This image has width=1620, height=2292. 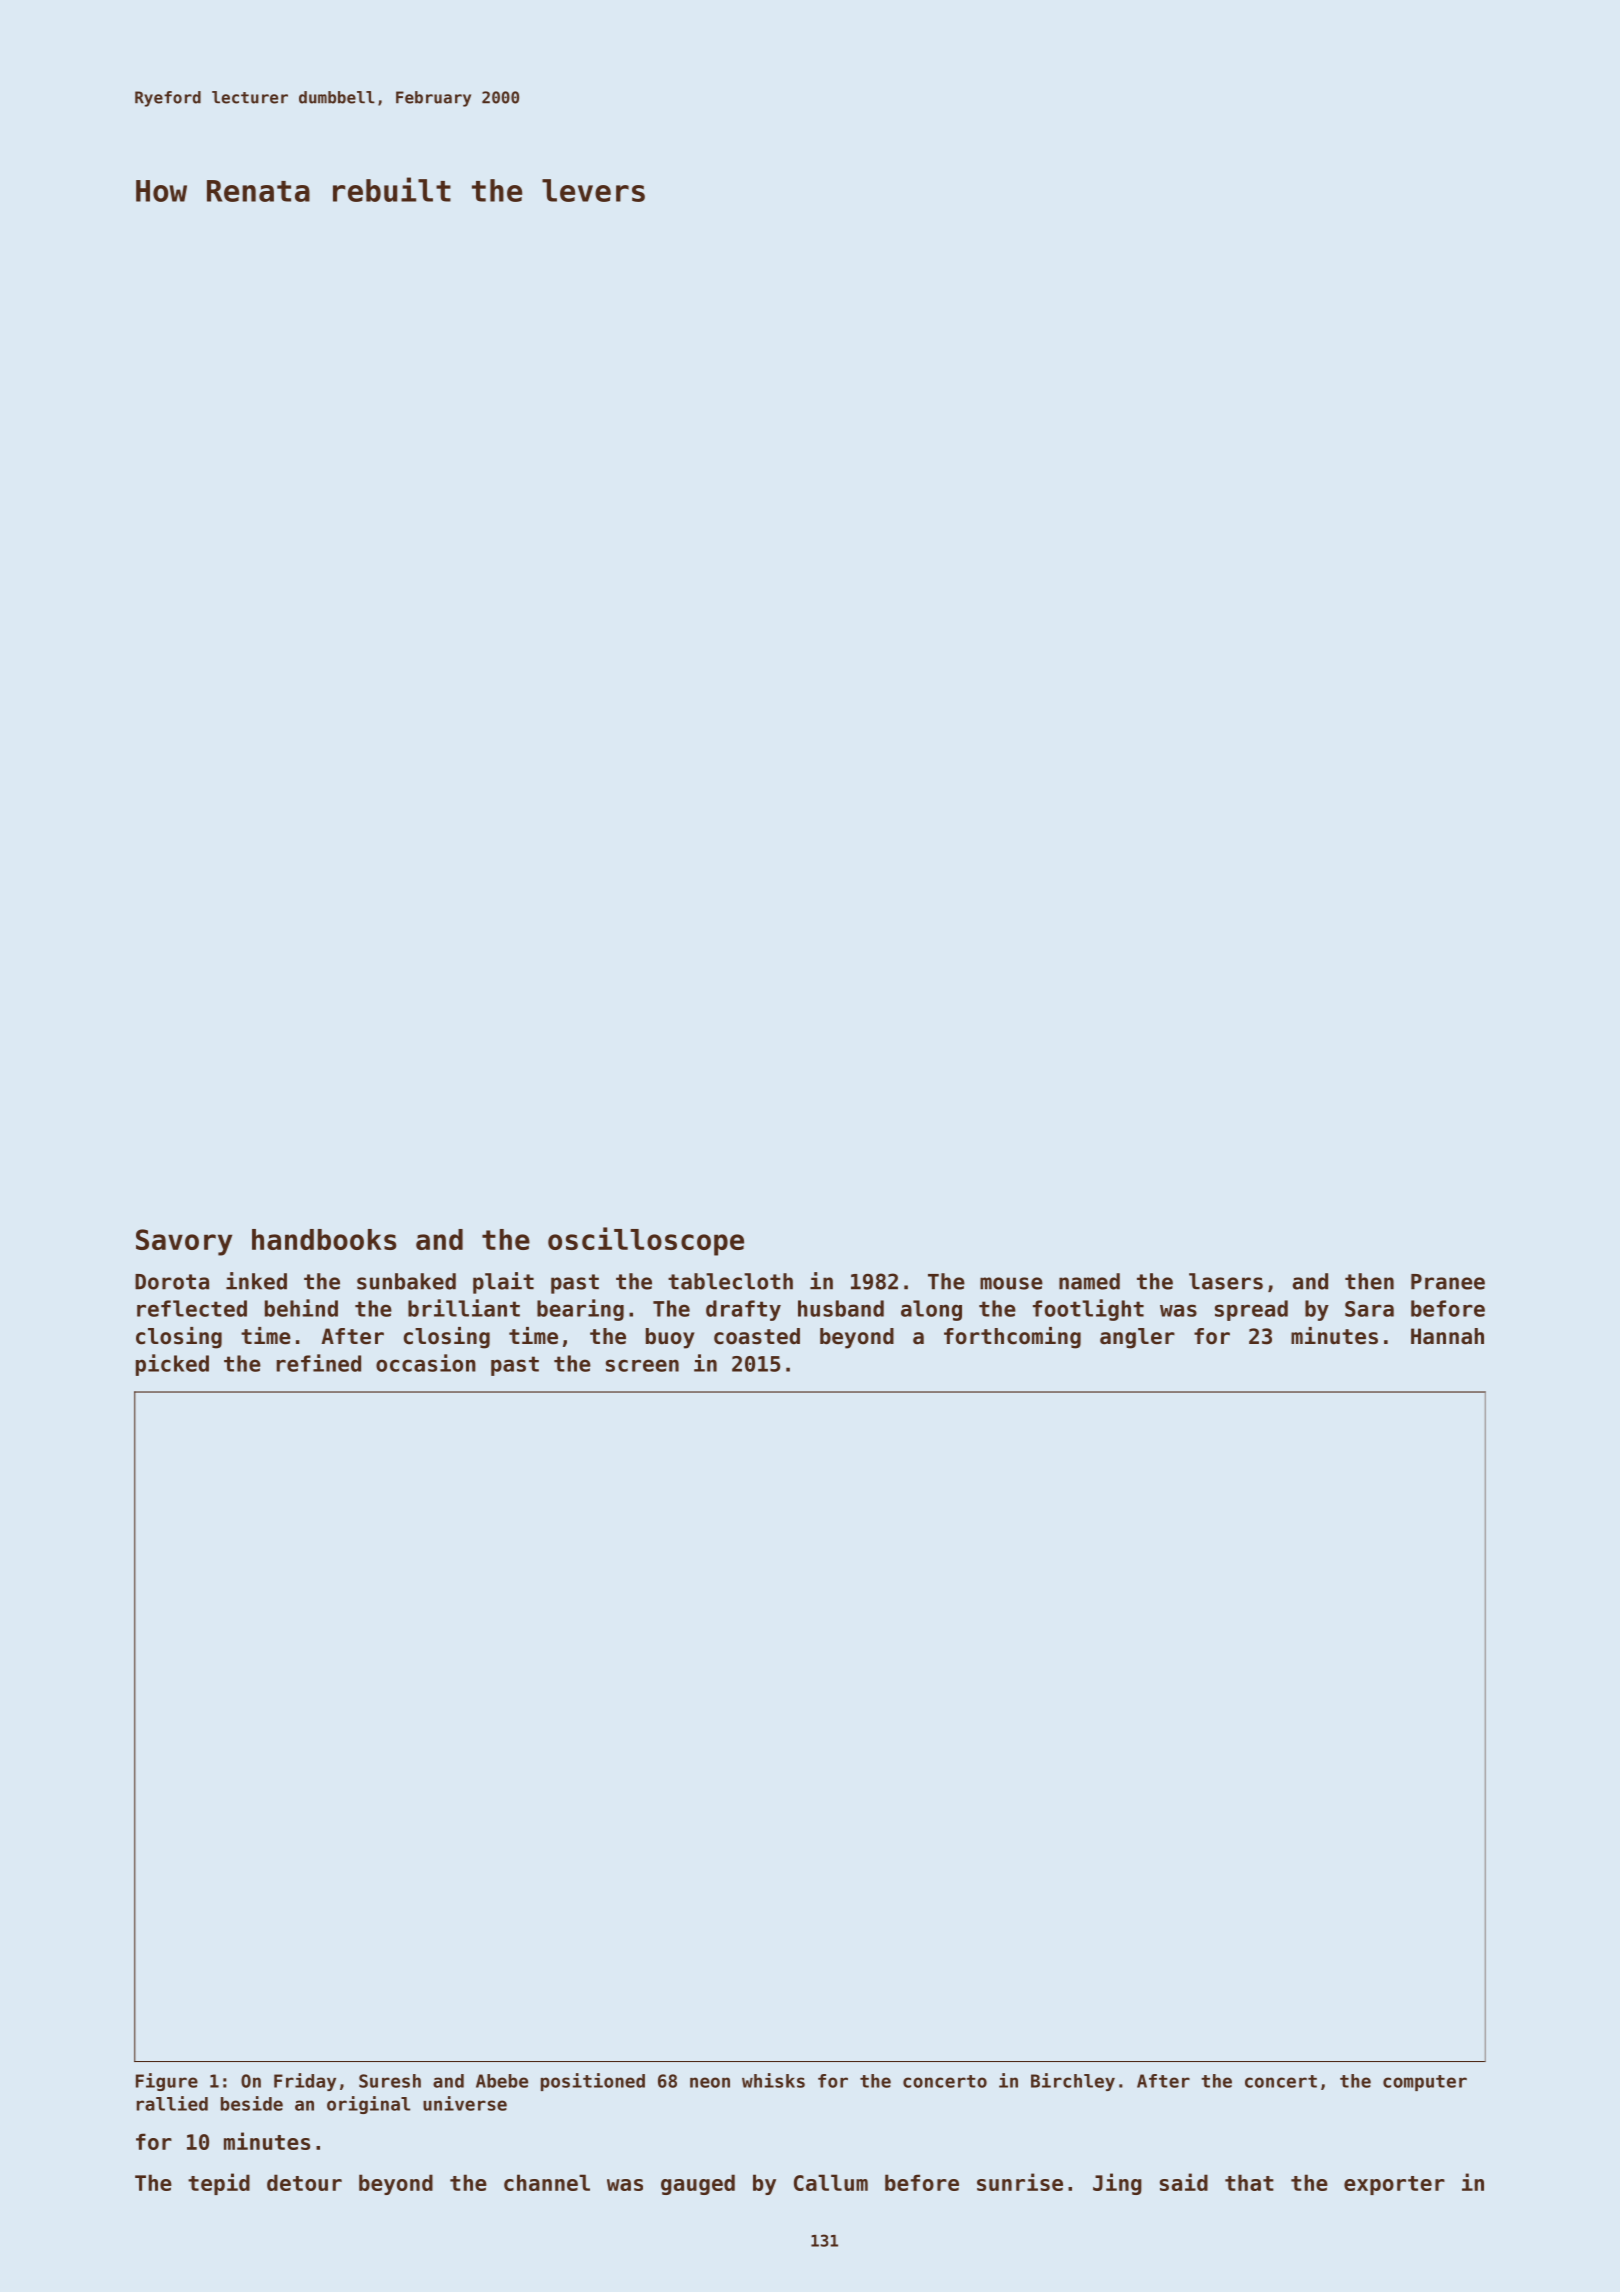 What do you see at coordinates (1073, 2082) in the image?
I see `Birchley` at bounding box center [1073, 2082].
